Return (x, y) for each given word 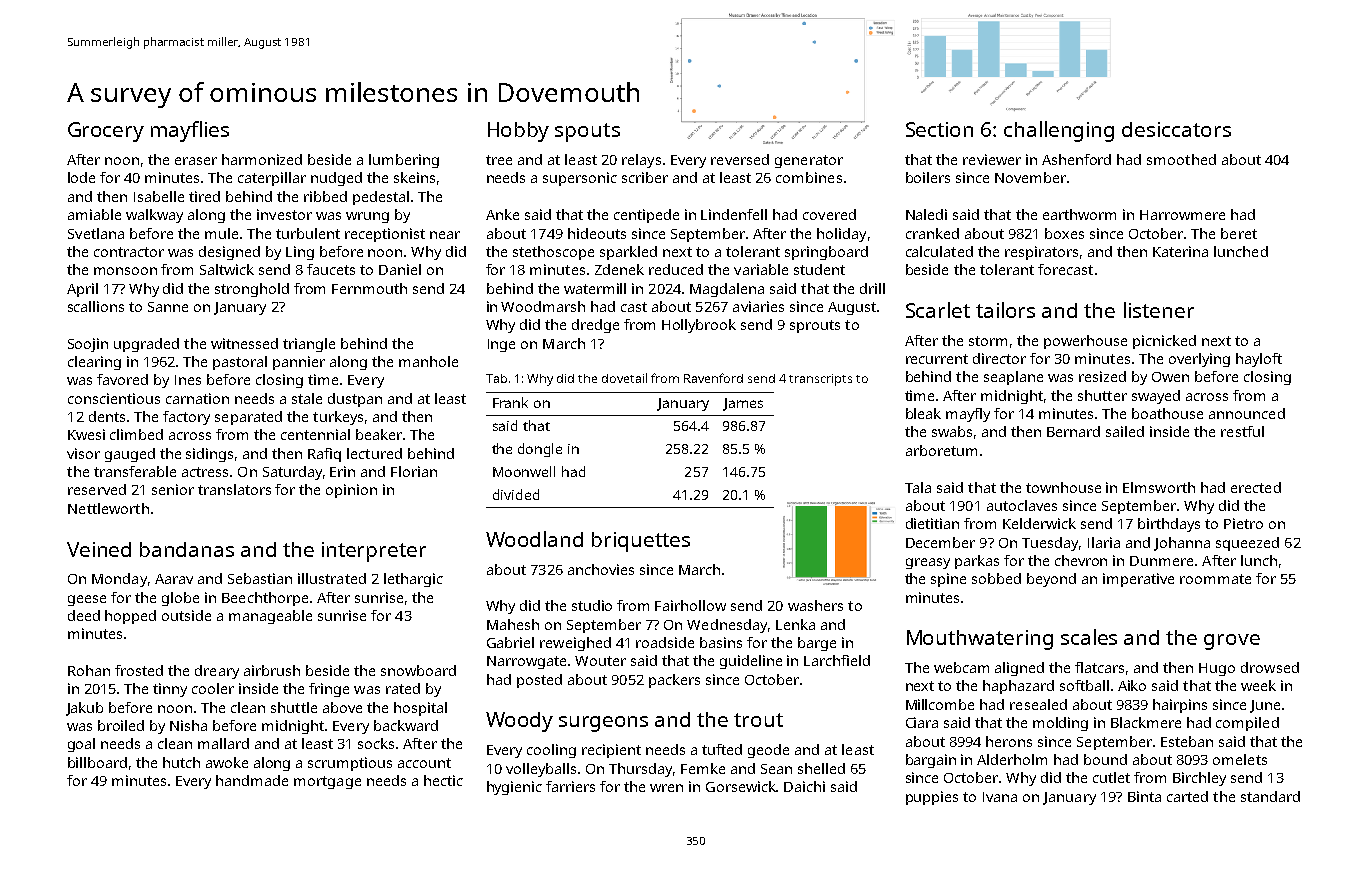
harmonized (262, 159)
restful (1242, 431)
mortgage (327, 782)
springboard (826, 253)
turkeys (338, 418)
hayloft (1259, 360)
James (743, 404)
